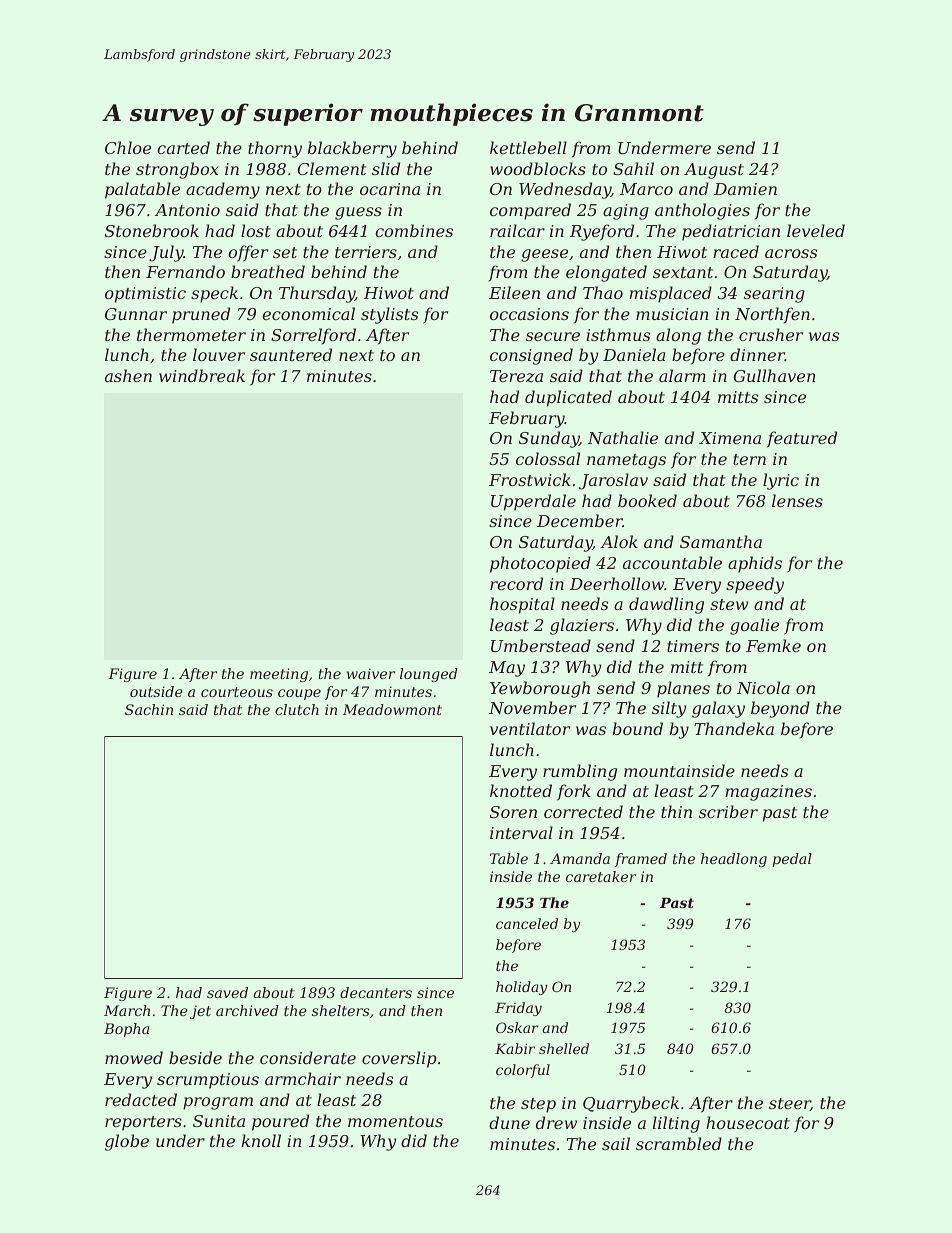 This screenshot has height=1233, width=952. Describe the element at coordinates (275, 149) in the screenshot. I see `thorny` at that location.
